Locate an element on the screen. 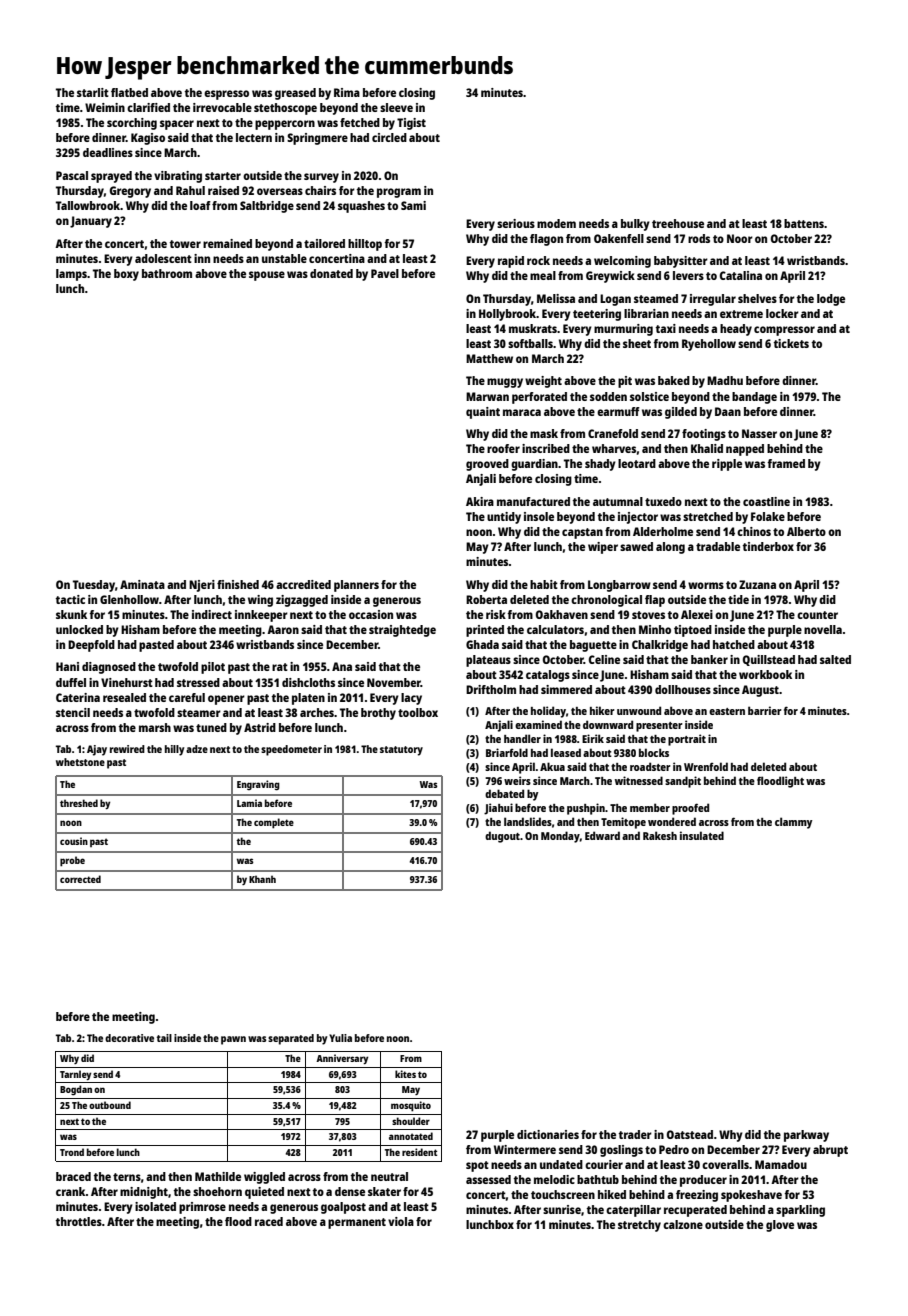 The image size is (908, 1316). neutral is located at coordinates (389, 1176).
